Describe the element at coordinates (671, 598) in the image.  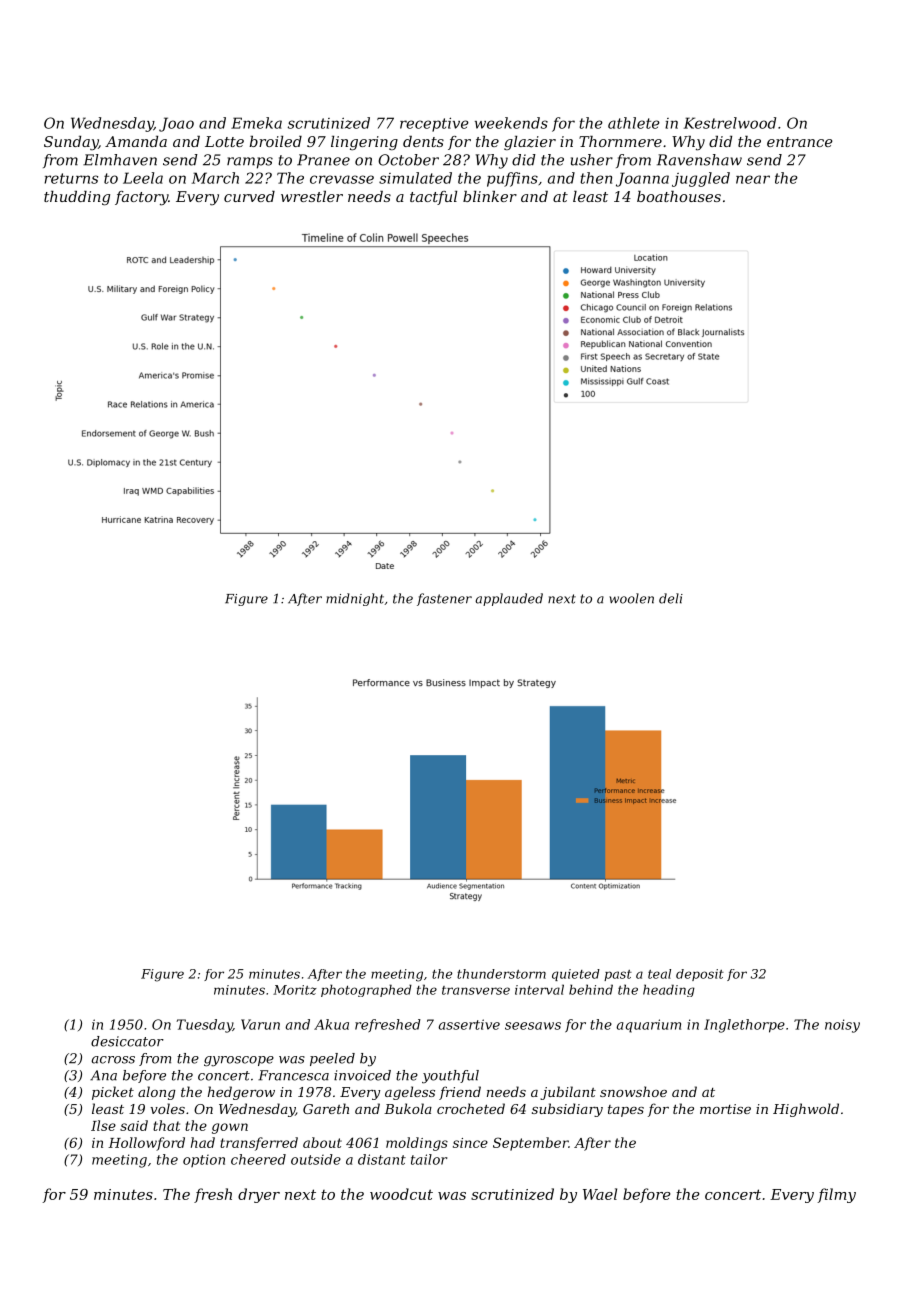
I see `deli` at that location.
